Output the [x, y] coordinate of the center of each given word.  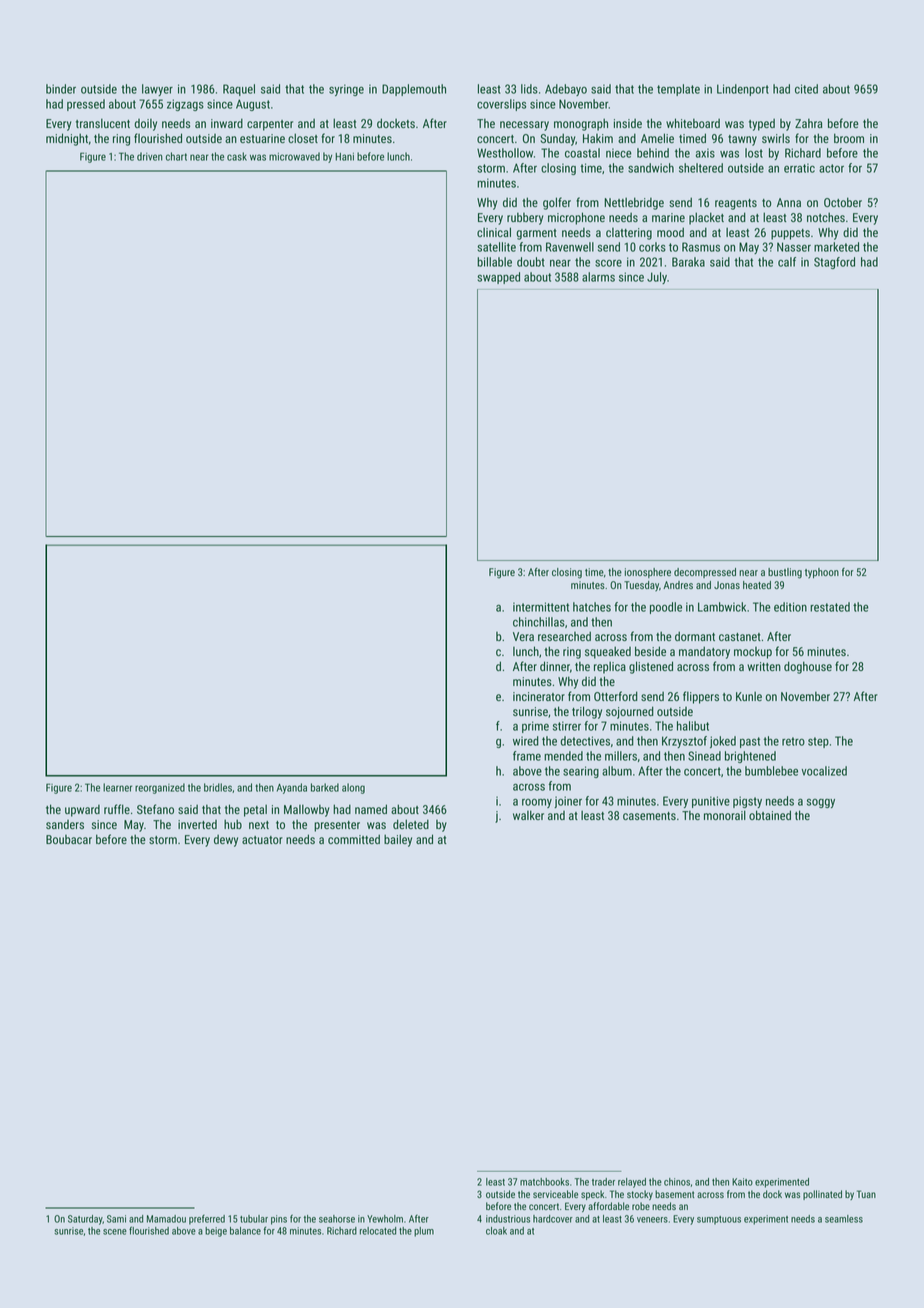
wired [526, 741]
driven [150, 156]
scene [115, 1232]
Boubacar [69, 839]
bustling [785, 573]
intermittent [541, 607]
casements [649, 816]
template [678, 90]
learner [117, 787]
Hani [344, 156]
